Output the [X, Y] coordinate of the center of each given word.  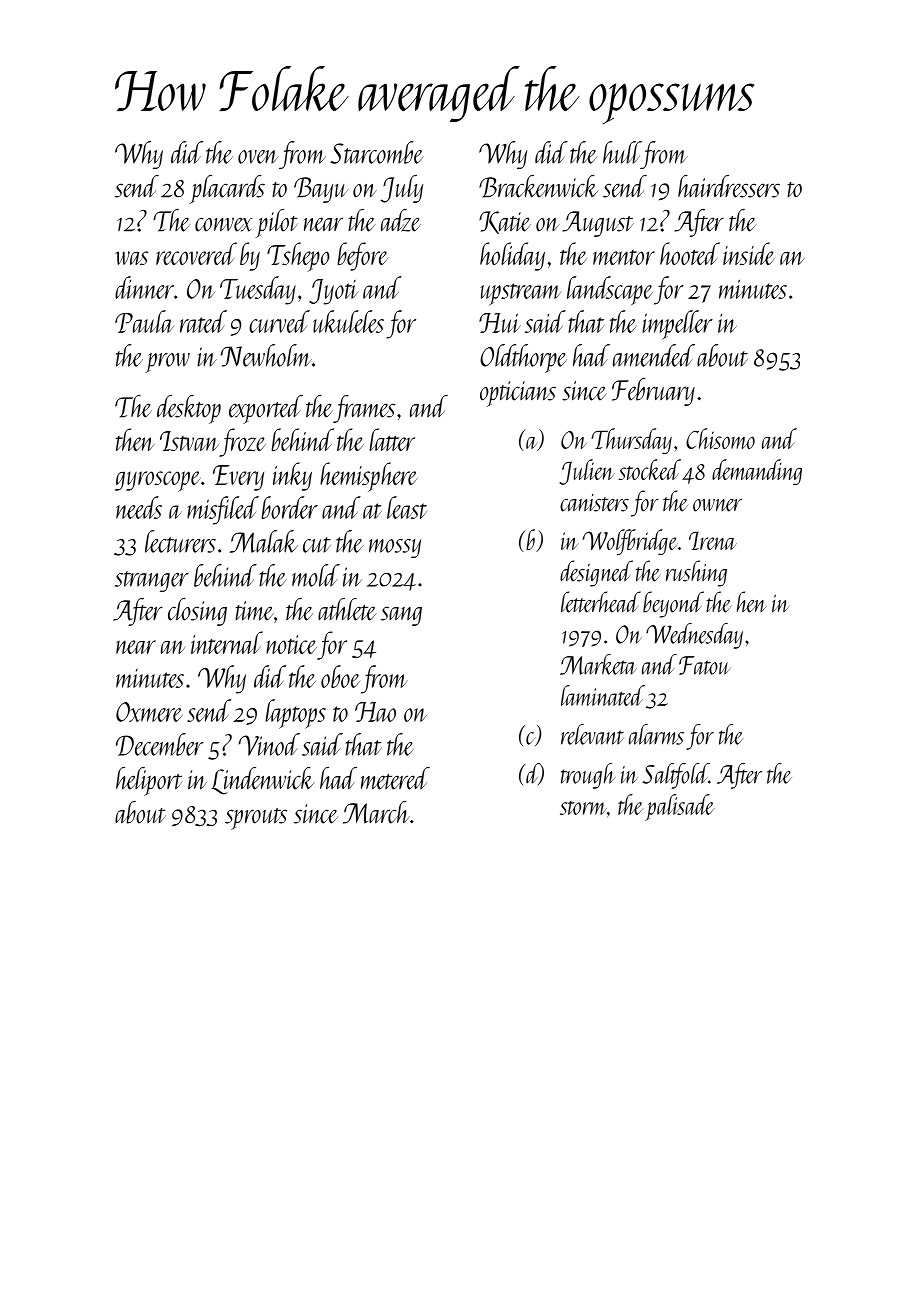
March [376, 812]
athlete [347, 609]
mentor [624, 257]
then [135, 439]
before [362, 256]
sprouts [256, 819]
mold [316, 575]
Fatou [704, 665]
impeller [677, 325]
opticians [518, 394]
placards [227, 189]
